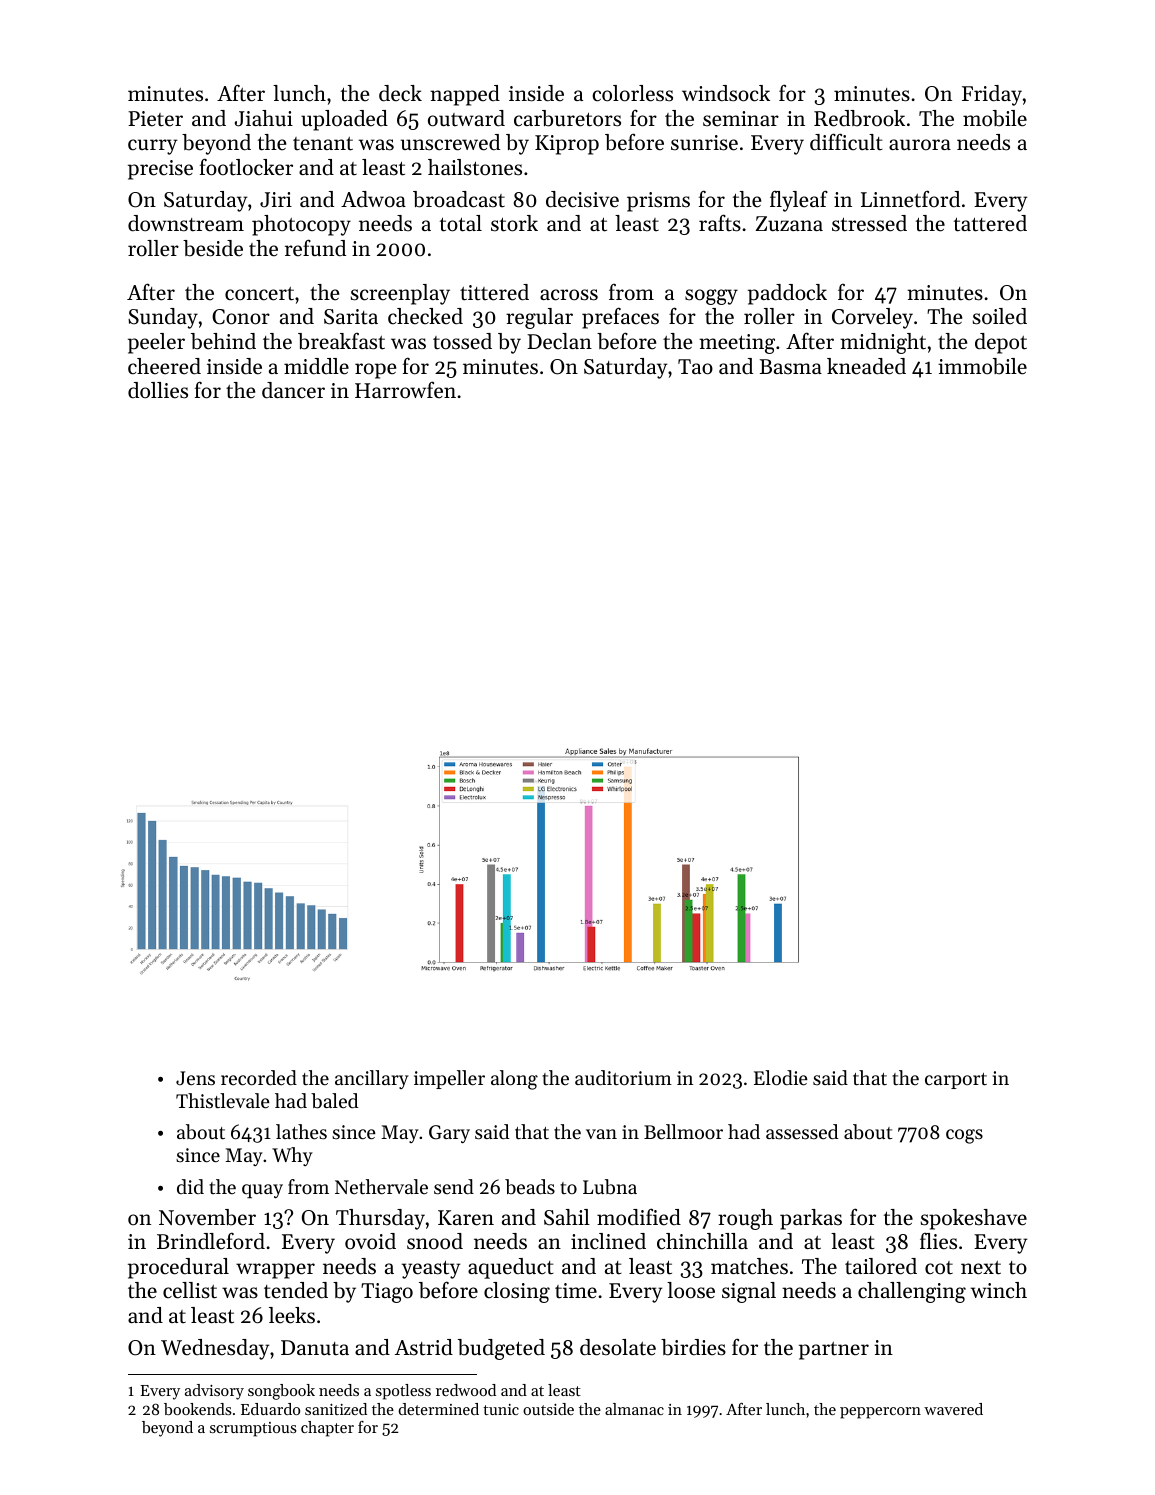 The width and height of the page is (1155, 1495). Describe the element at coordinates (195, 1078) in the page. I see `Jens` at that location.
